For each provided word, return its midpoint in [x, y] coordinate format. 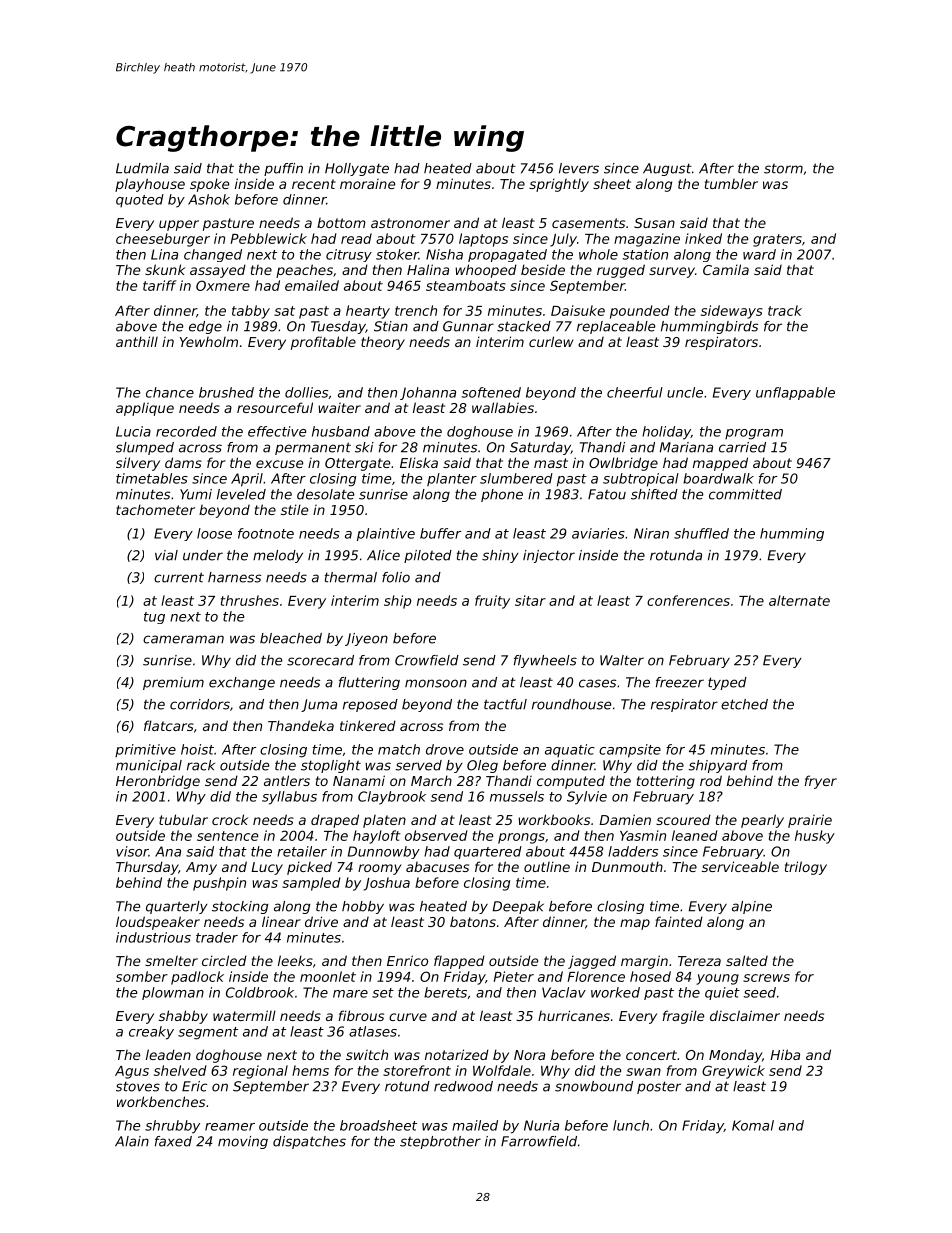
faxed [173, 1141]
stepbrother [440, 1142]
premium [173, 683]
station [645, 254]
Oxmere [223, 285]
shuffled [701, 533]
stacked [524, 326]
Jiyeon [366, 639]
